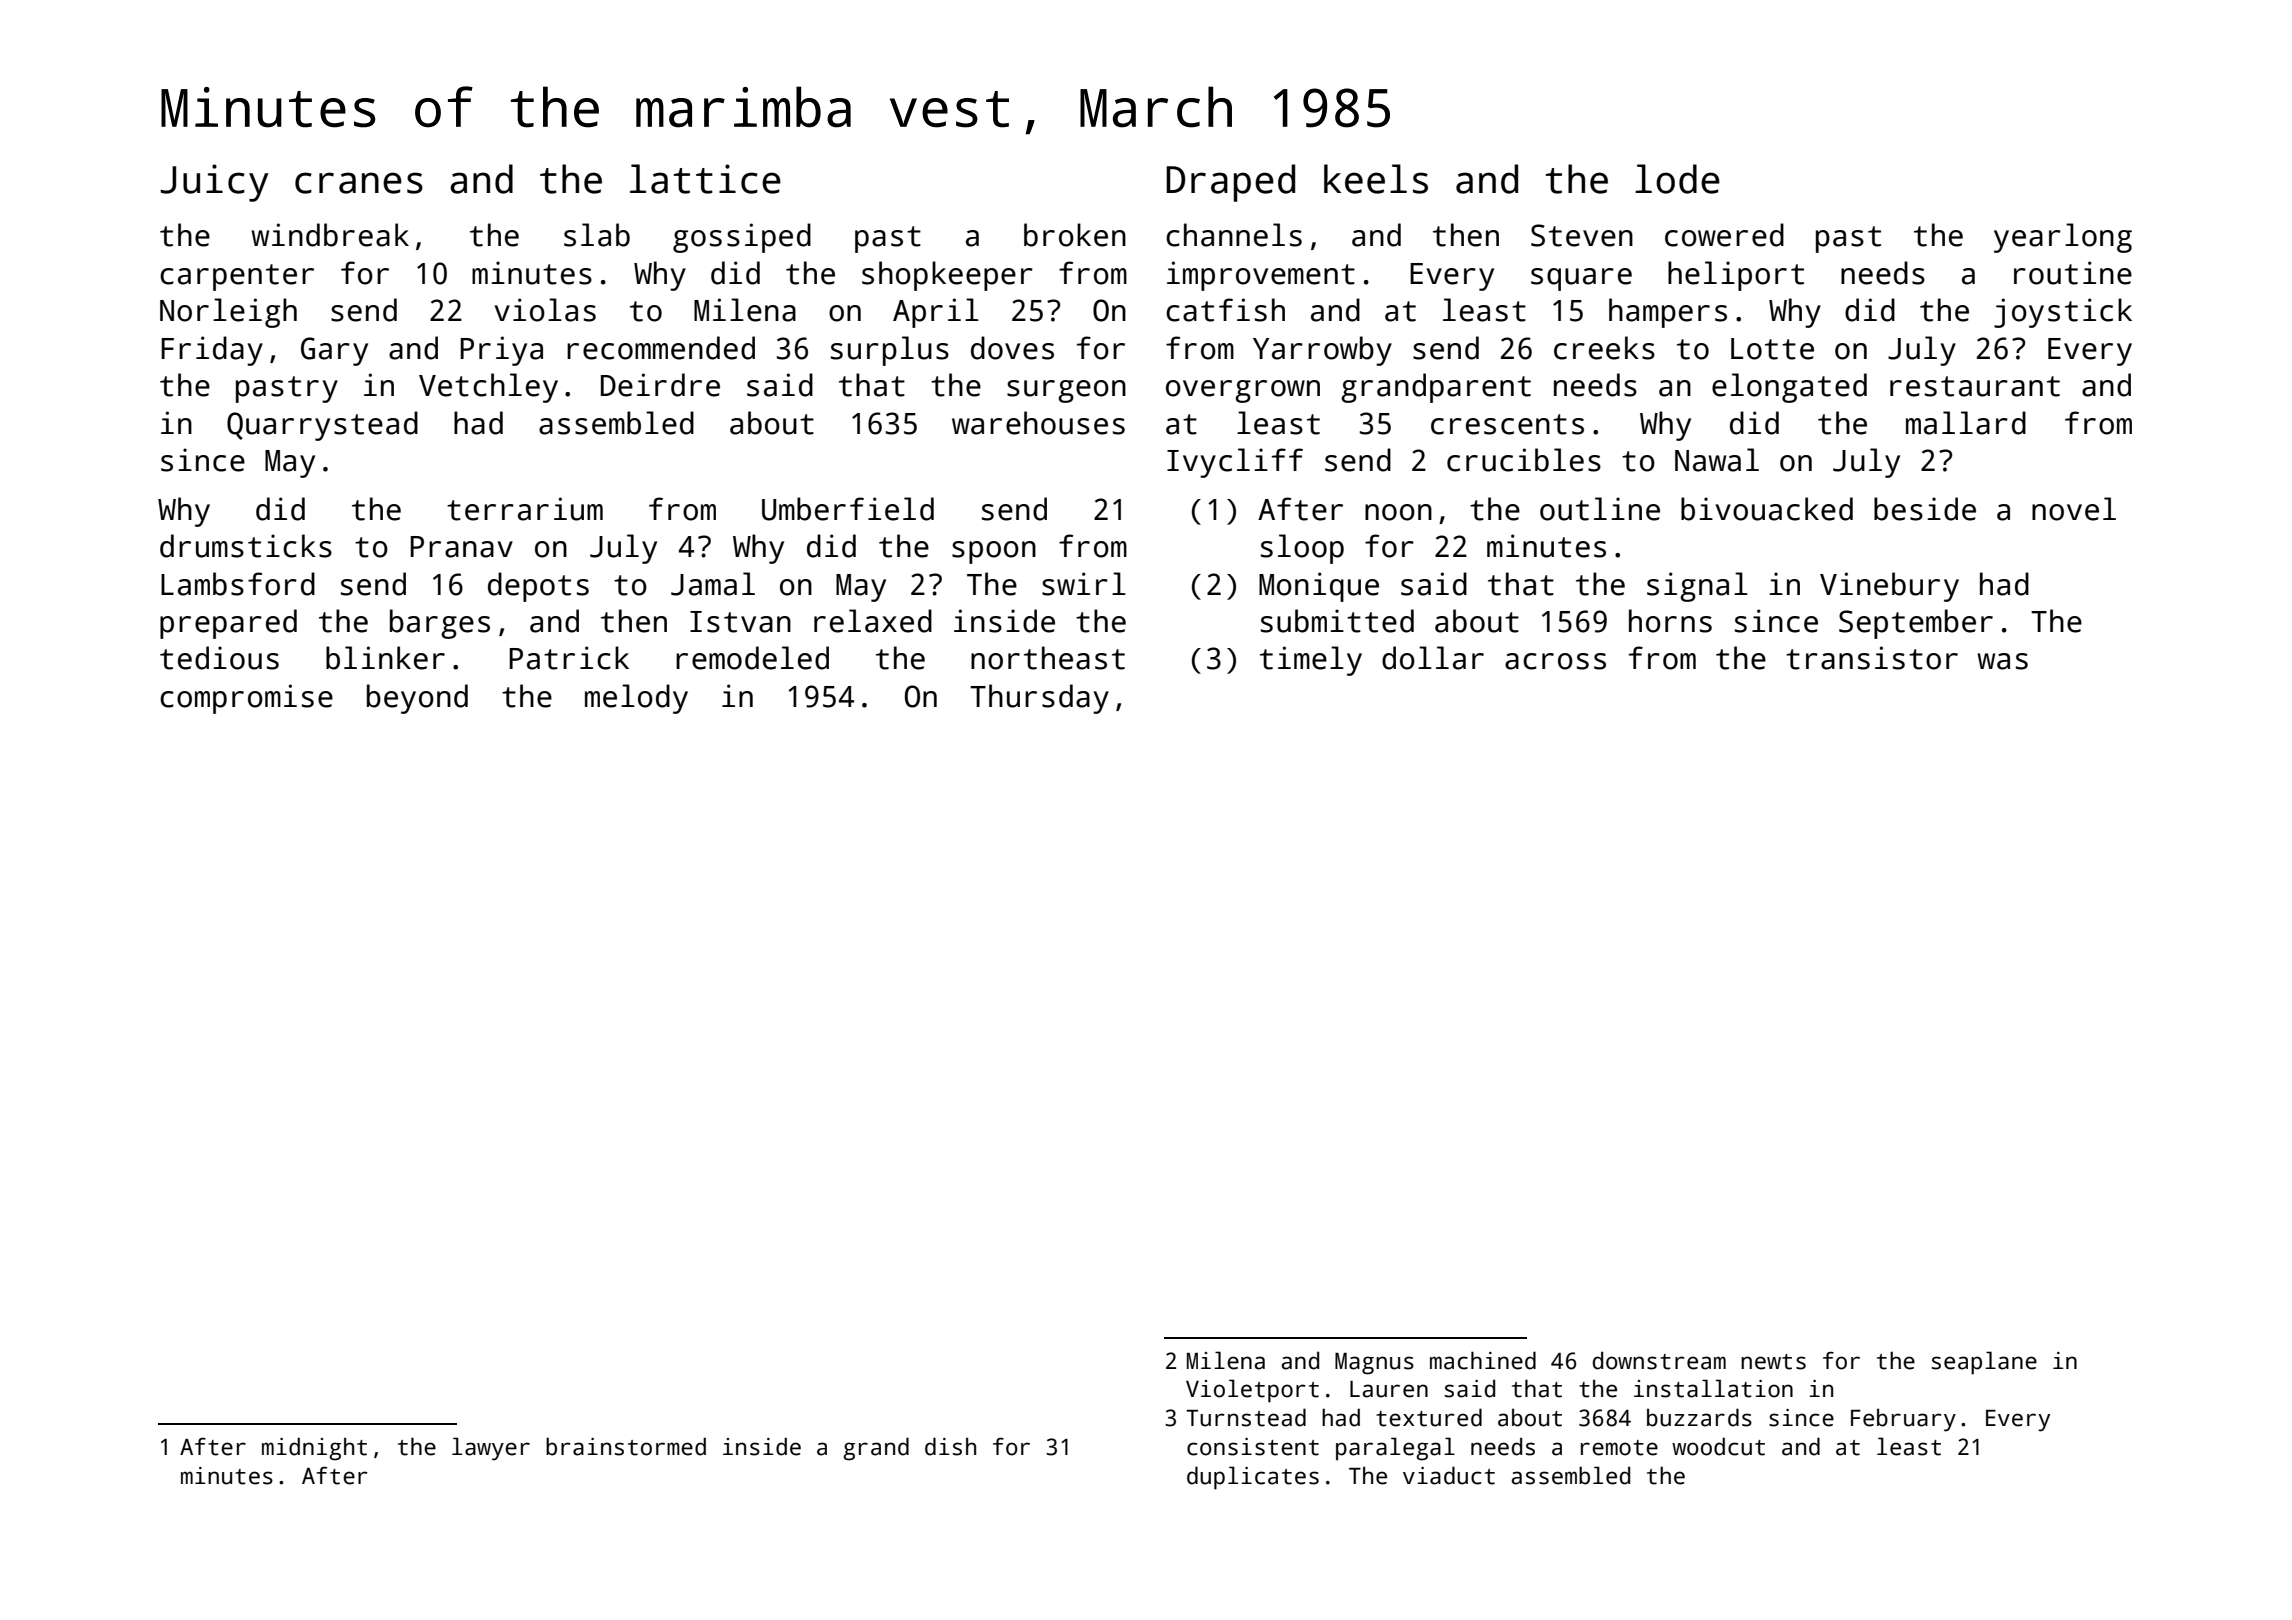 The height and width of the page is (1620, 2292). Describe the element at coordinates (1252, 1391) in the page. I see `Violetport` at that location.
